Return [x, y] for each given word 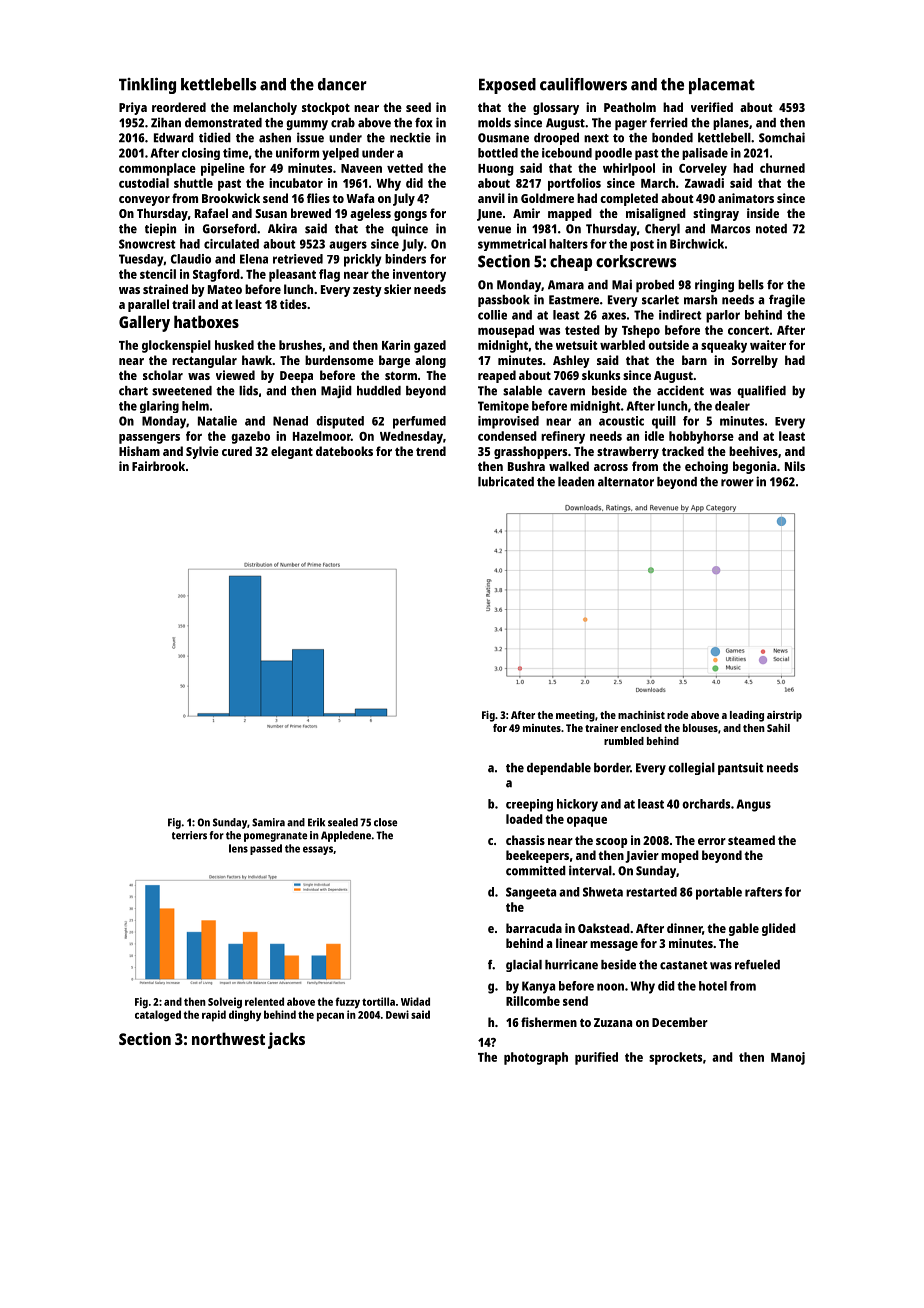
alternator [626, 482]
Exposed [507, 86]
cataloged [158, 1016]
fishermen [549, 1022]
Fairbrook [158, 466]
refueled [757, 965]
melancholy [265, 108]
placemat [722, 86]
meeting [575, 716]
